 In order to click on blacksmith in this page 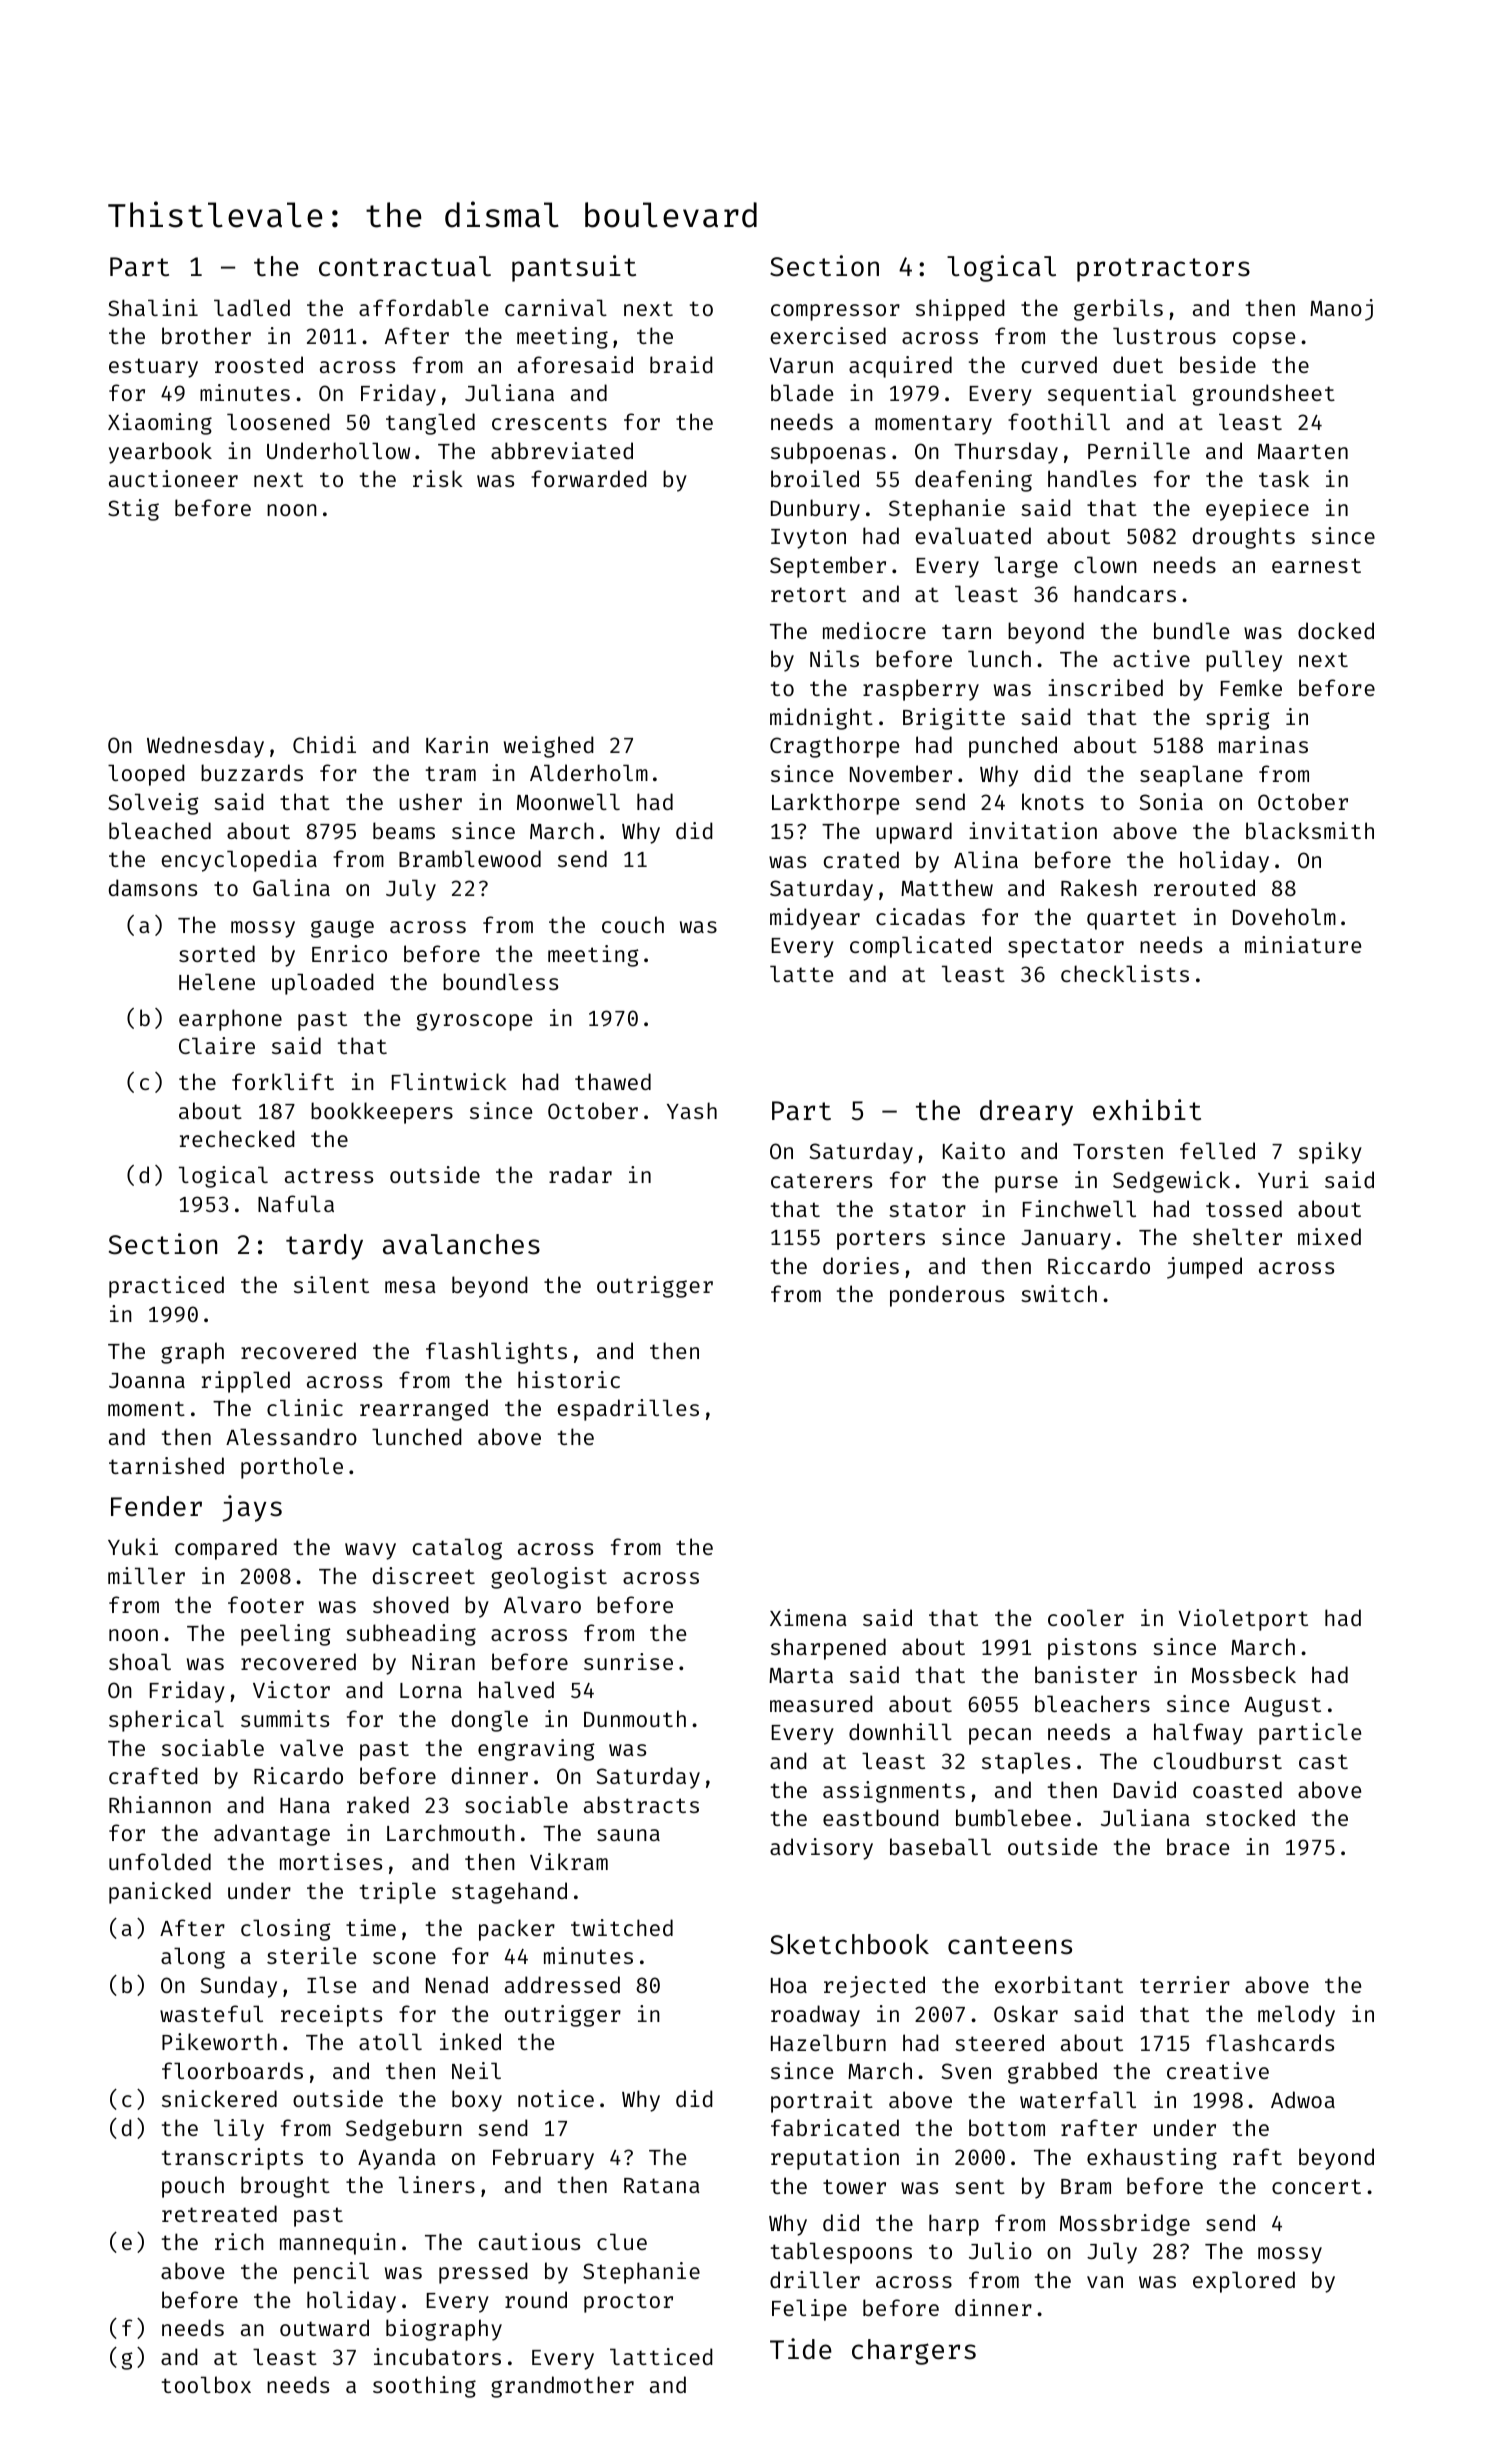, I will do `click(1310, 830)`.
